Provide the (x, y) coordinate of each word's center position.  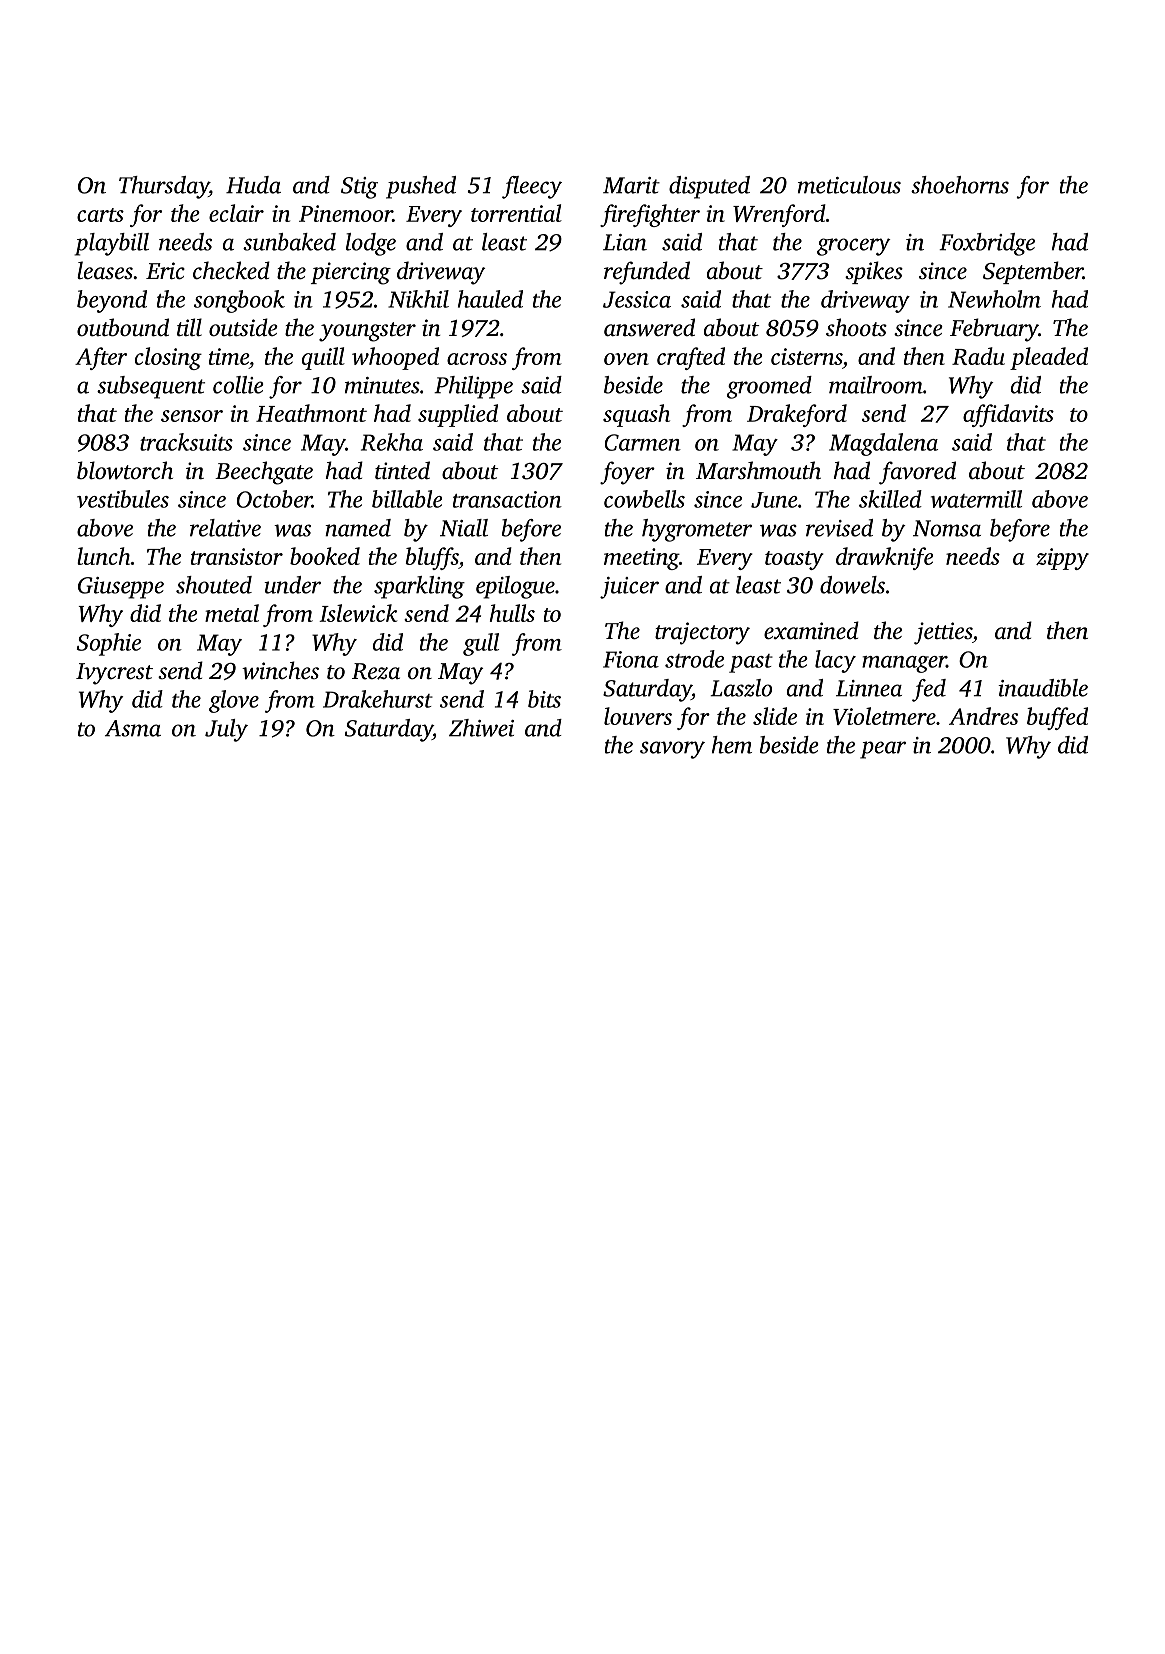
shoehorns (960, 185)
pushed (421, 187)
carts (100, 215)
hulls (512, 613)
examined (811, 630)
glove (234, 701)
